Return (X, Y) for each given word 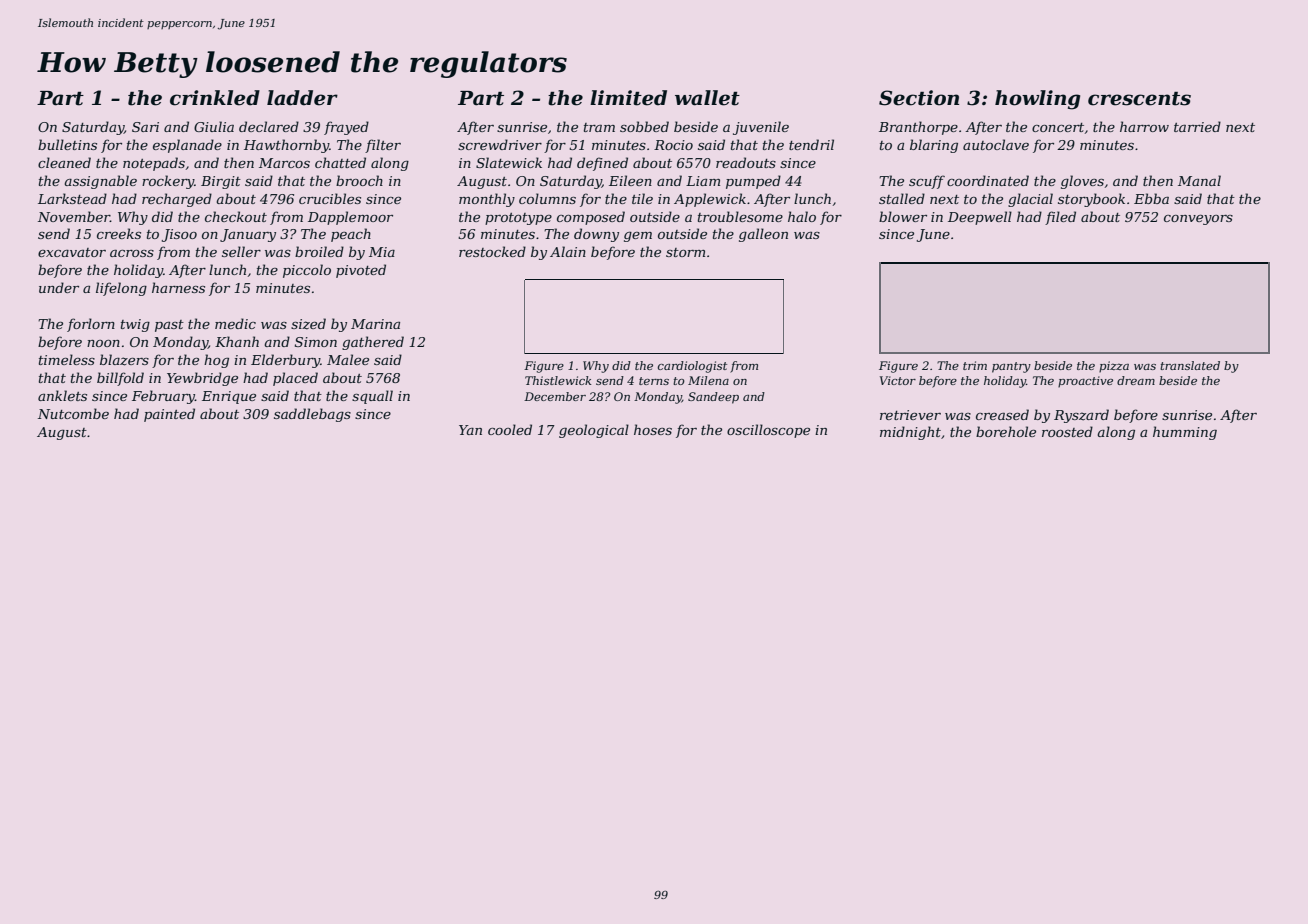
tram (599, 127)
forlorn (91, 325)
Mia (382, 252)
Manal (1199, 180)
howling (1037, 100)
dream (1136, 380)
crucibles (330, 198)
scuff (927, 182)
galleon (763, 235)
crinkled (215, 98)
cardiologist (692, 367)
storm (685, 252)
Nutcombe (73, 413)
